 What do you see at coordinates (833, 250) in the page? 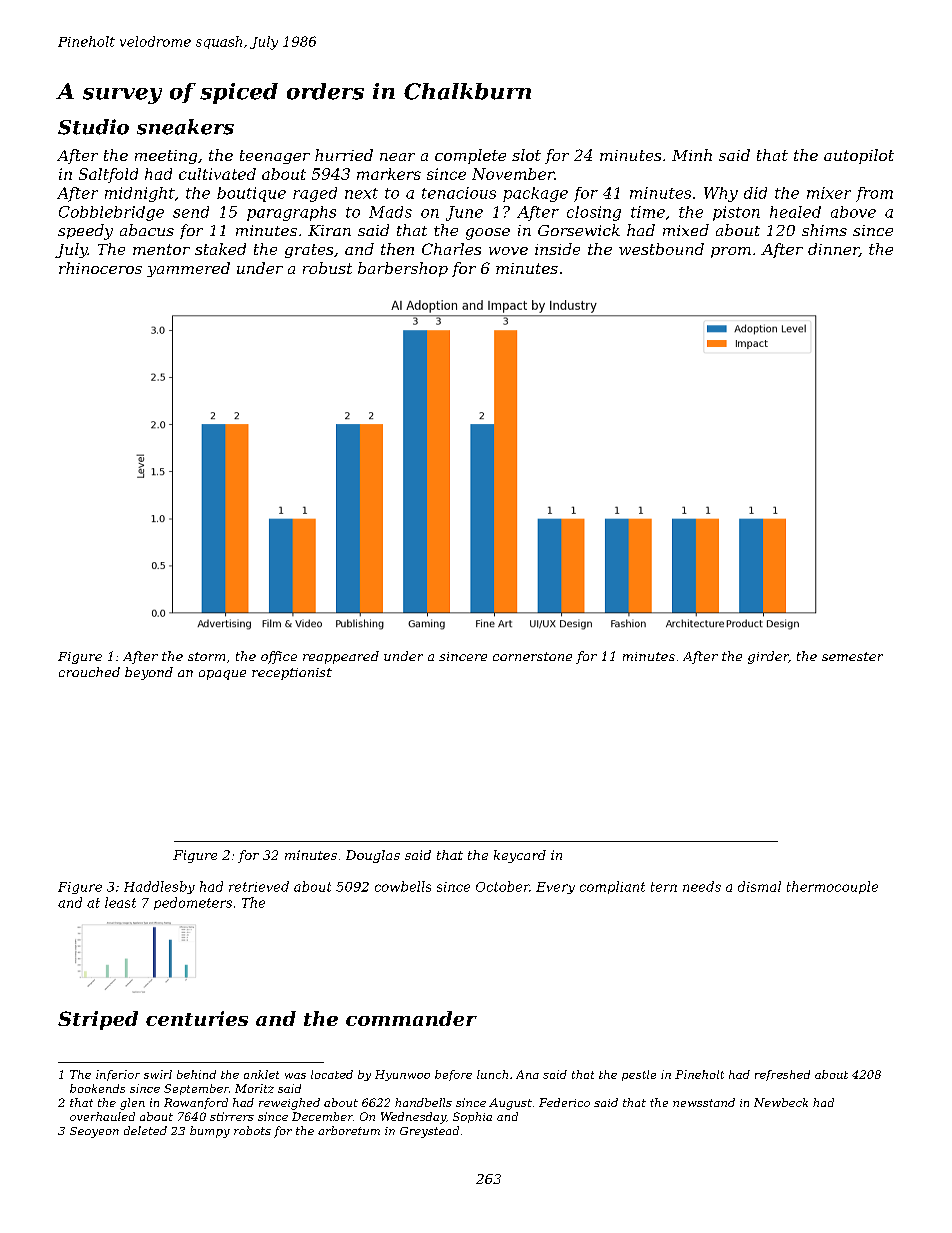
I see `dinner` at bounding box center [833, 250].
